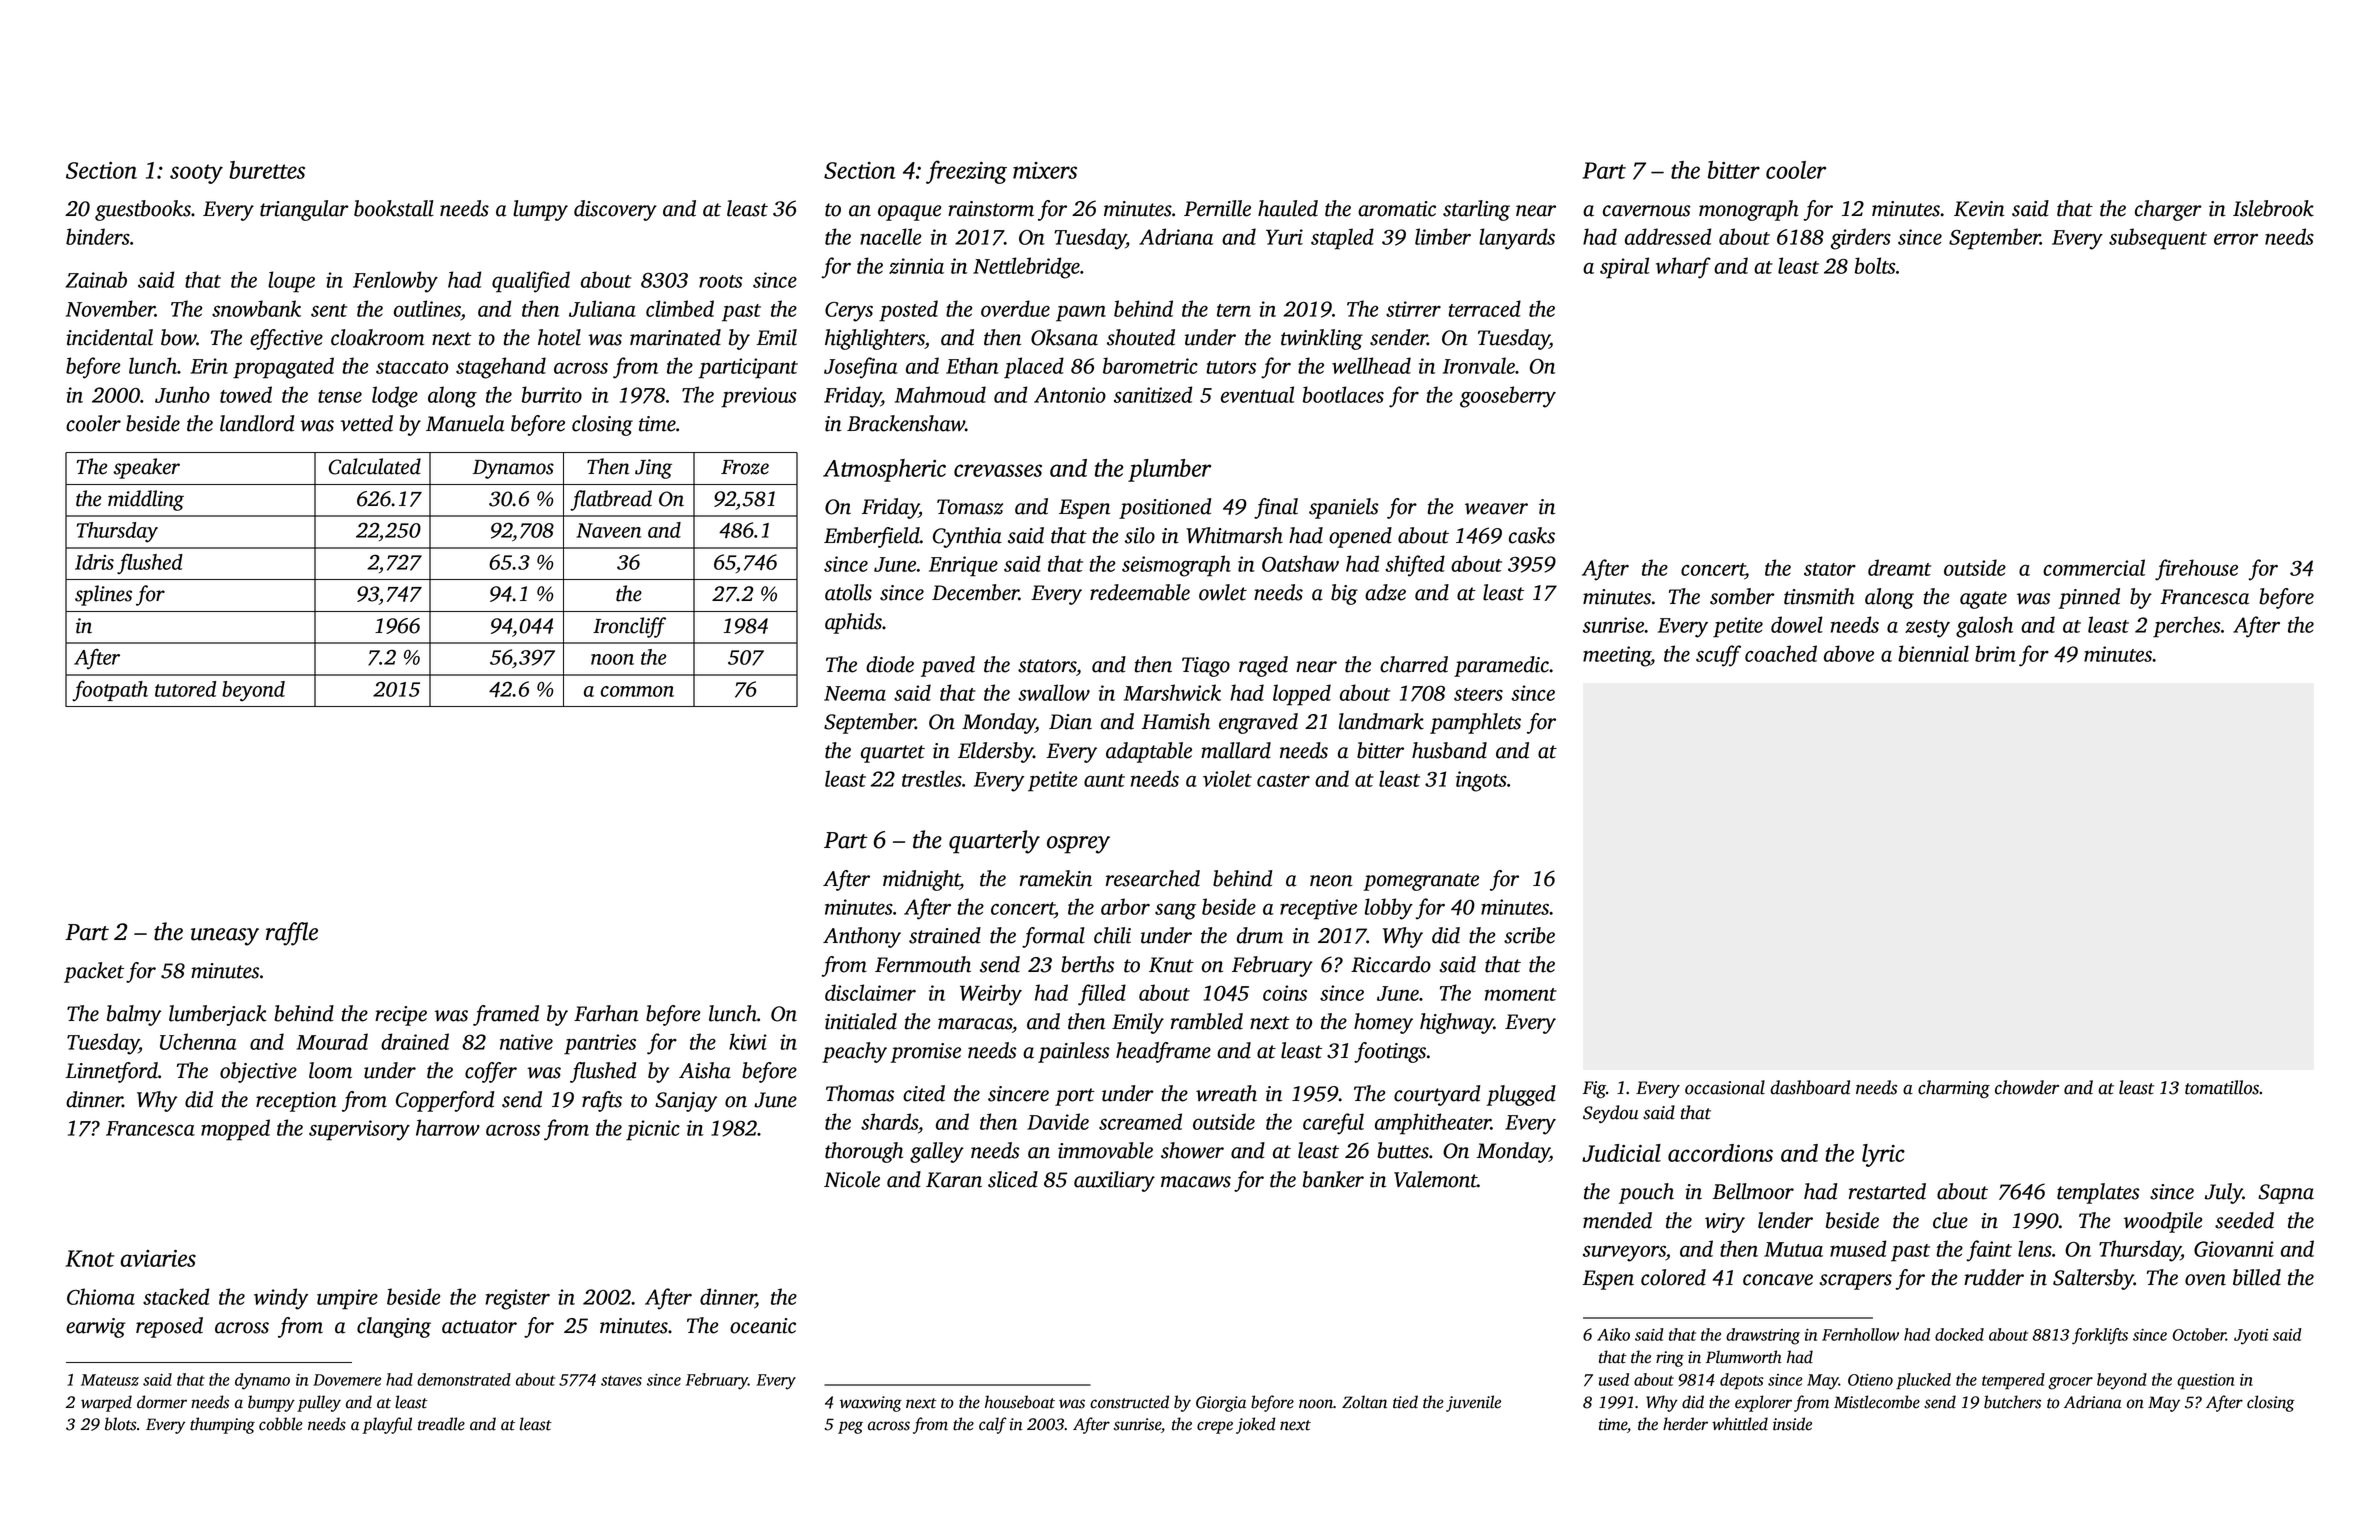 The image size is (2380, 1540). I want to click on Tiago, so click(1206, 667).
